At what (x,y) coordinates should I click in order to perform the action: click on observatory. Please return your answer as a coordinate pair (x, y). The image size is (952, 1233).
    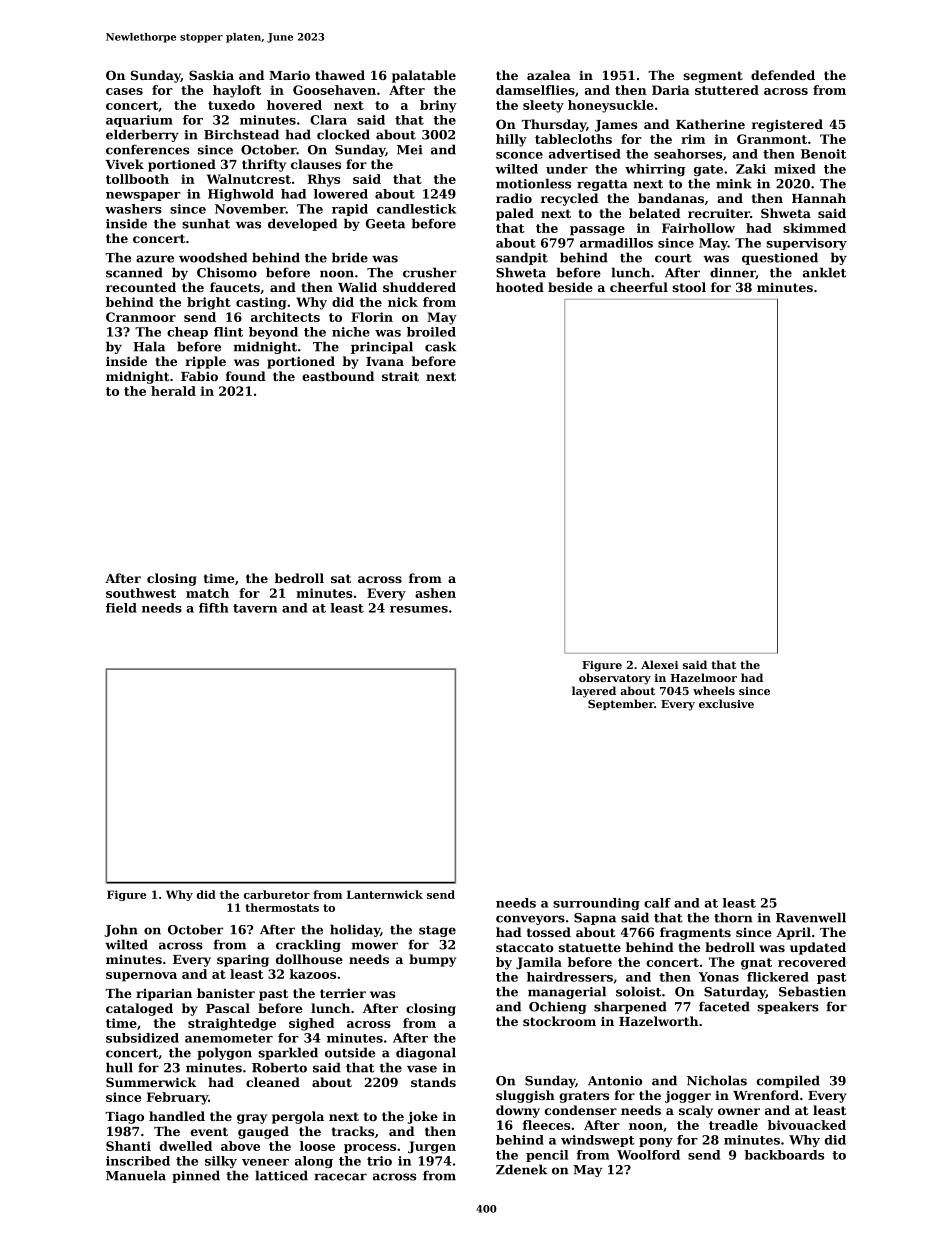
    Looking at the image, I should click on (615, 679).
